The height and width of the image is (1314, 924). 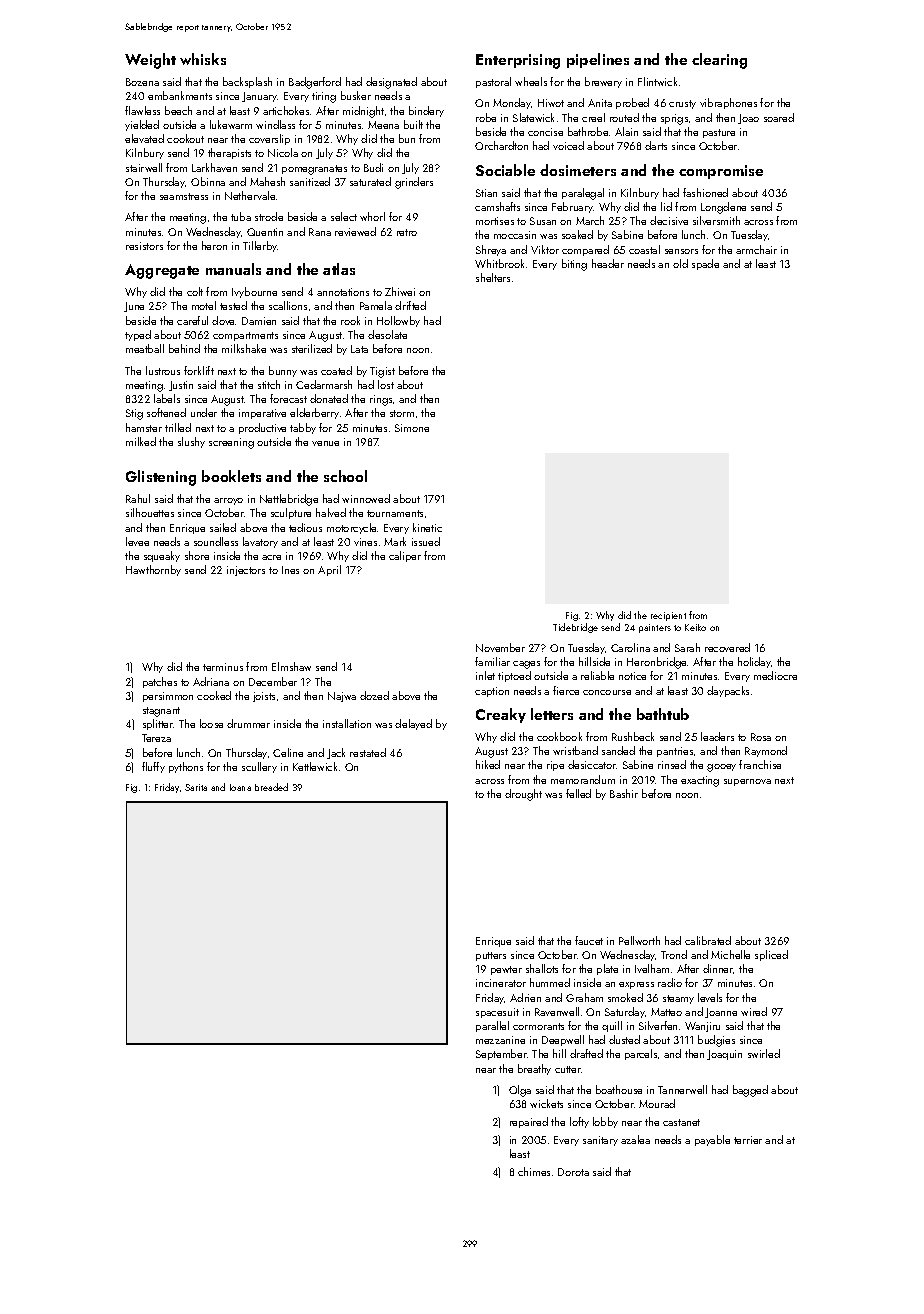 What do you see at coordinates (196, 787) in the image?
I see `Sarita` at bounding box center [196, 787].
